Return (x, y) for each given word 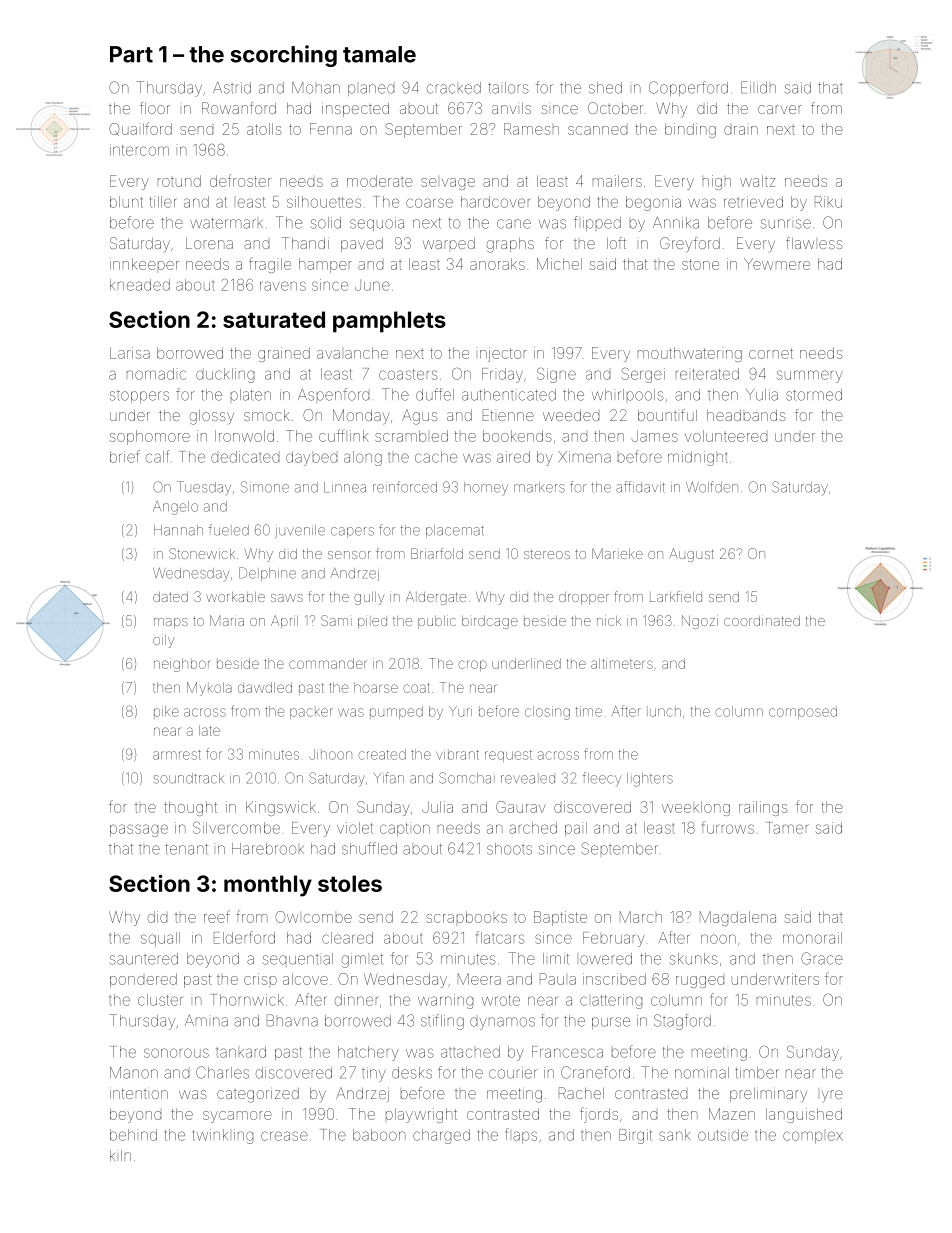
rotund (179, 181)
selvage (448, 184)
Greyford (690, 245)
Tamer (787, 828)
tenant (186, 849)
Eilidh (758, 87)
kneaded (140, 285)
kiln (120, 1155)
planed (371, 90)
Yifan (389, 778)
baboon (379, 1135)
